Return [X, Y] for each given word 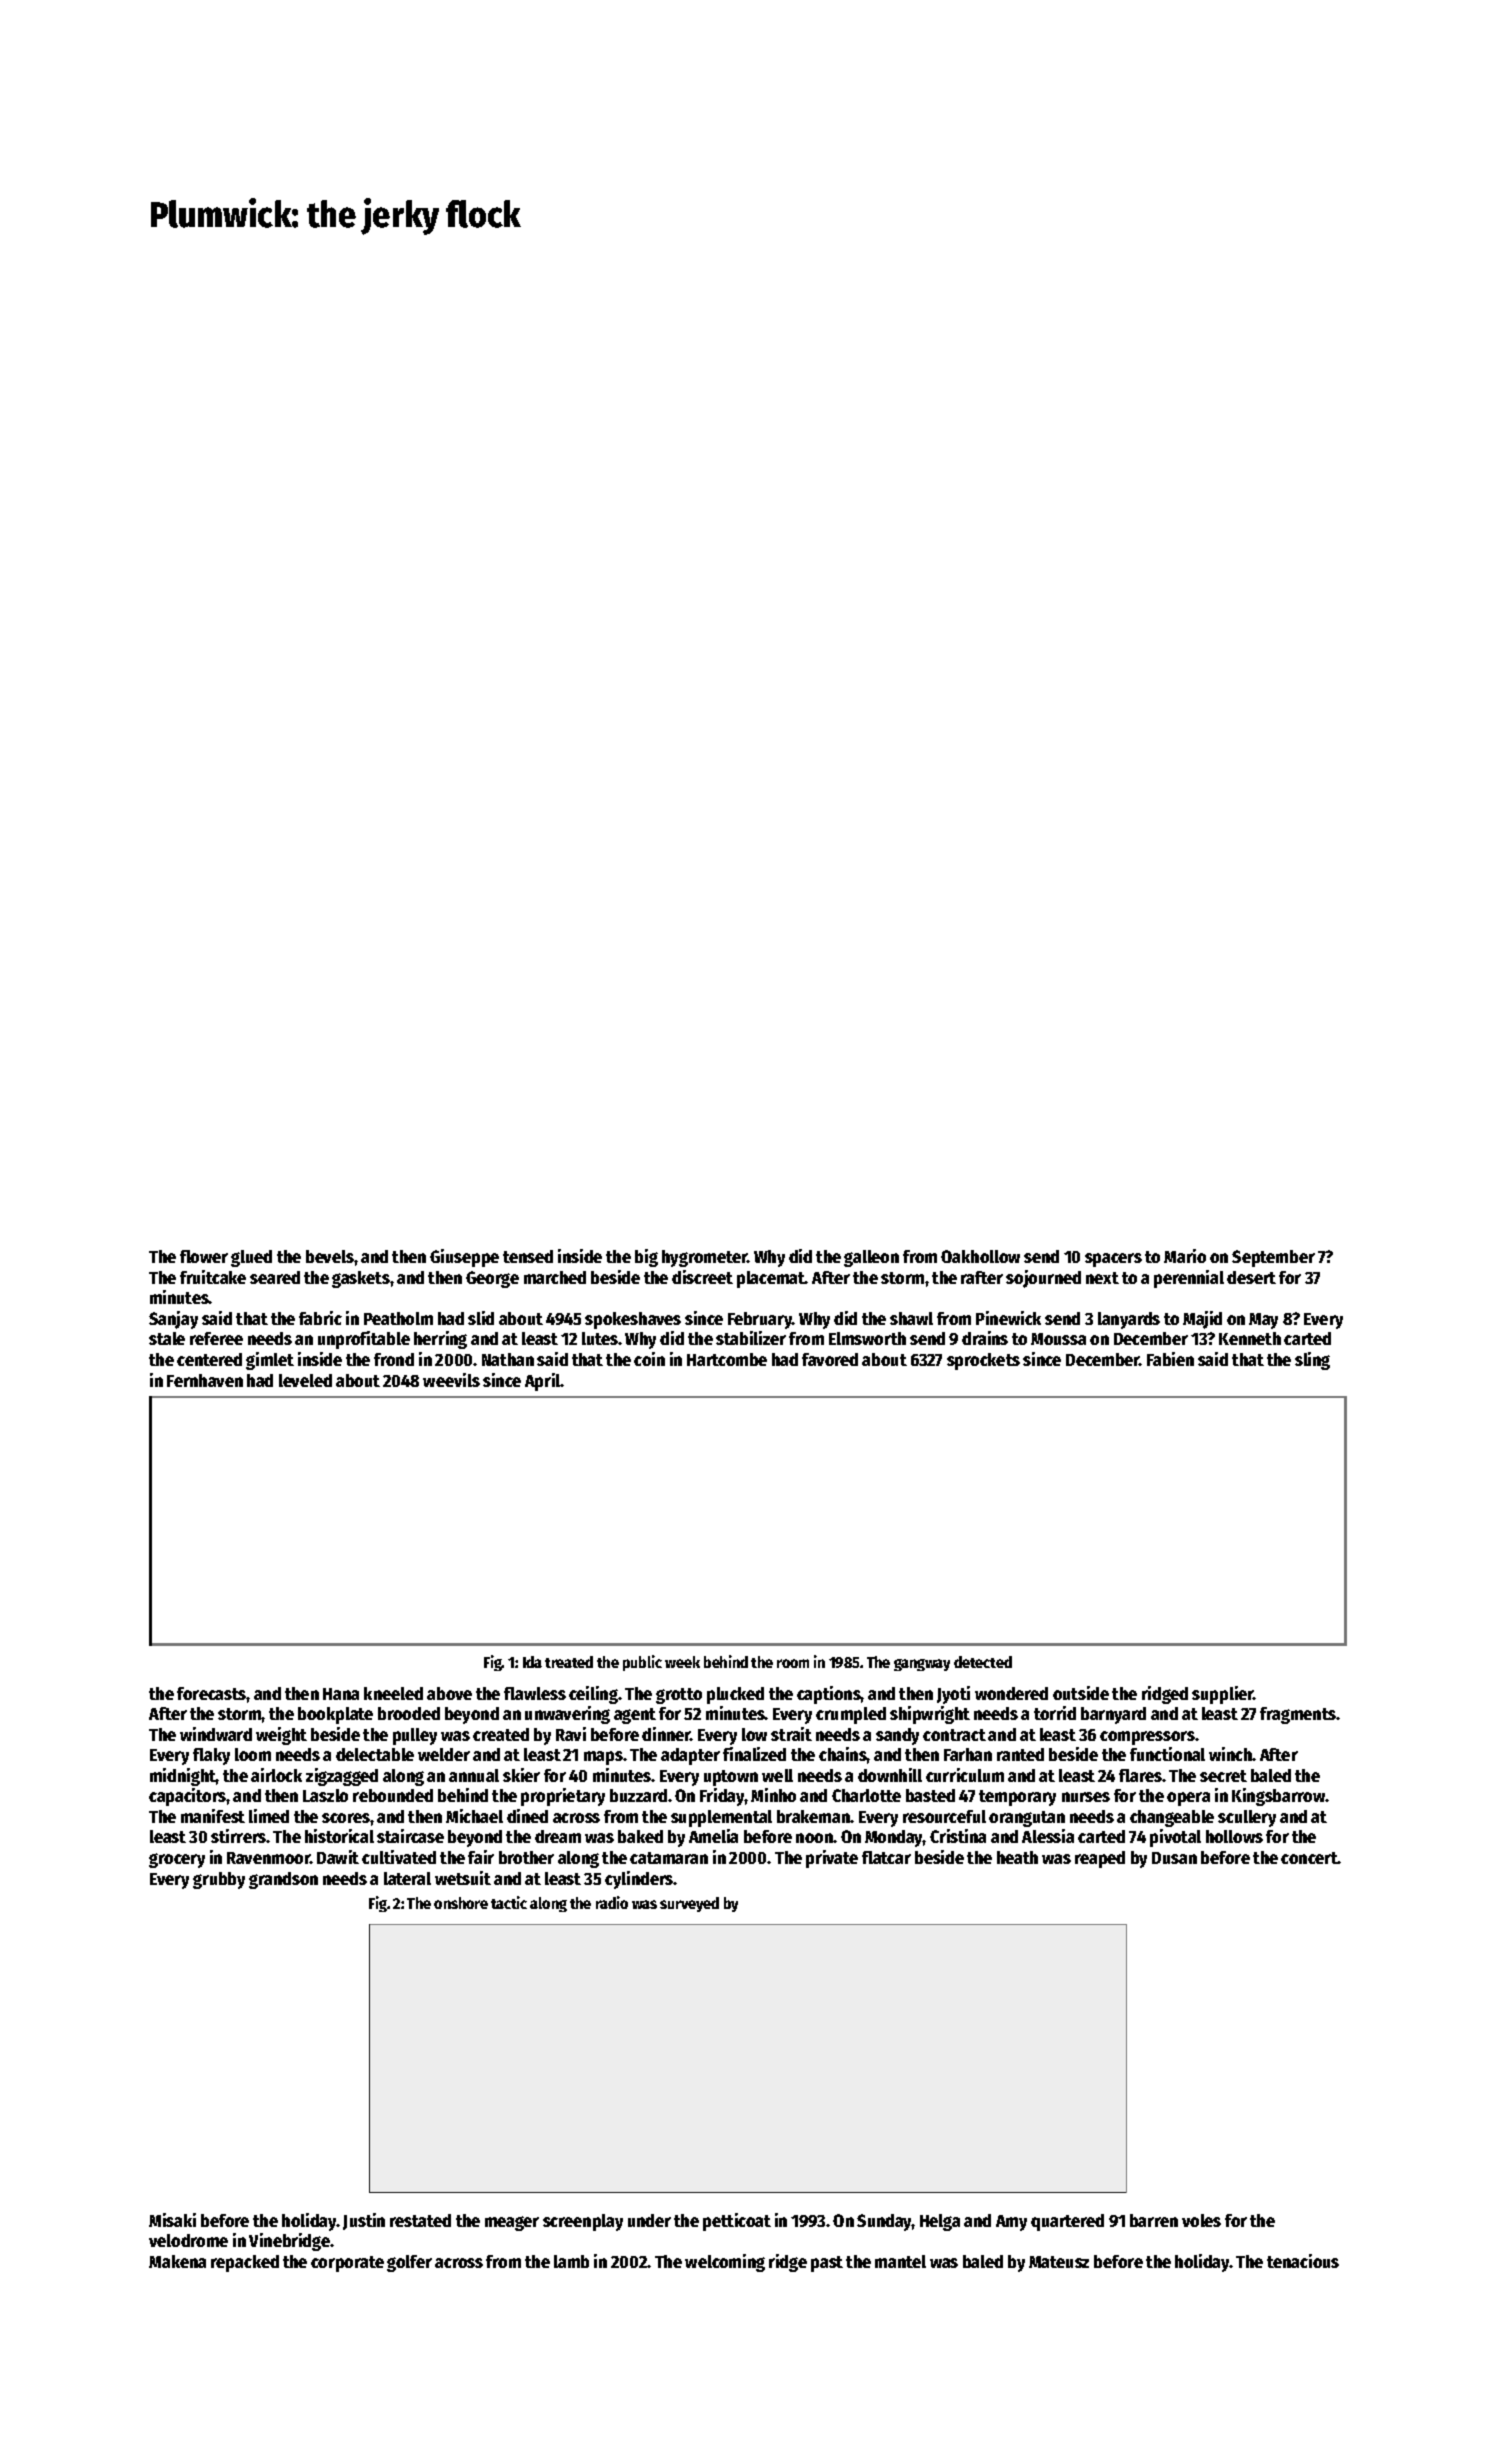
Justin [364, 2221]
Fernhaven [205, 1380]
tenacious [1303, 2261]
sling [1312, 1361]
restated [420, 2220]
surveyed [689, 1904]
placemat [771, 1279]
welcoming [725, 2263]
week [682, 1662]
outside [1081, 1693]
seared [275, 1277]
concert [1309, 1858]
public [642, 1663]
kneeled [393, 1693]
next [1102, 1278]
